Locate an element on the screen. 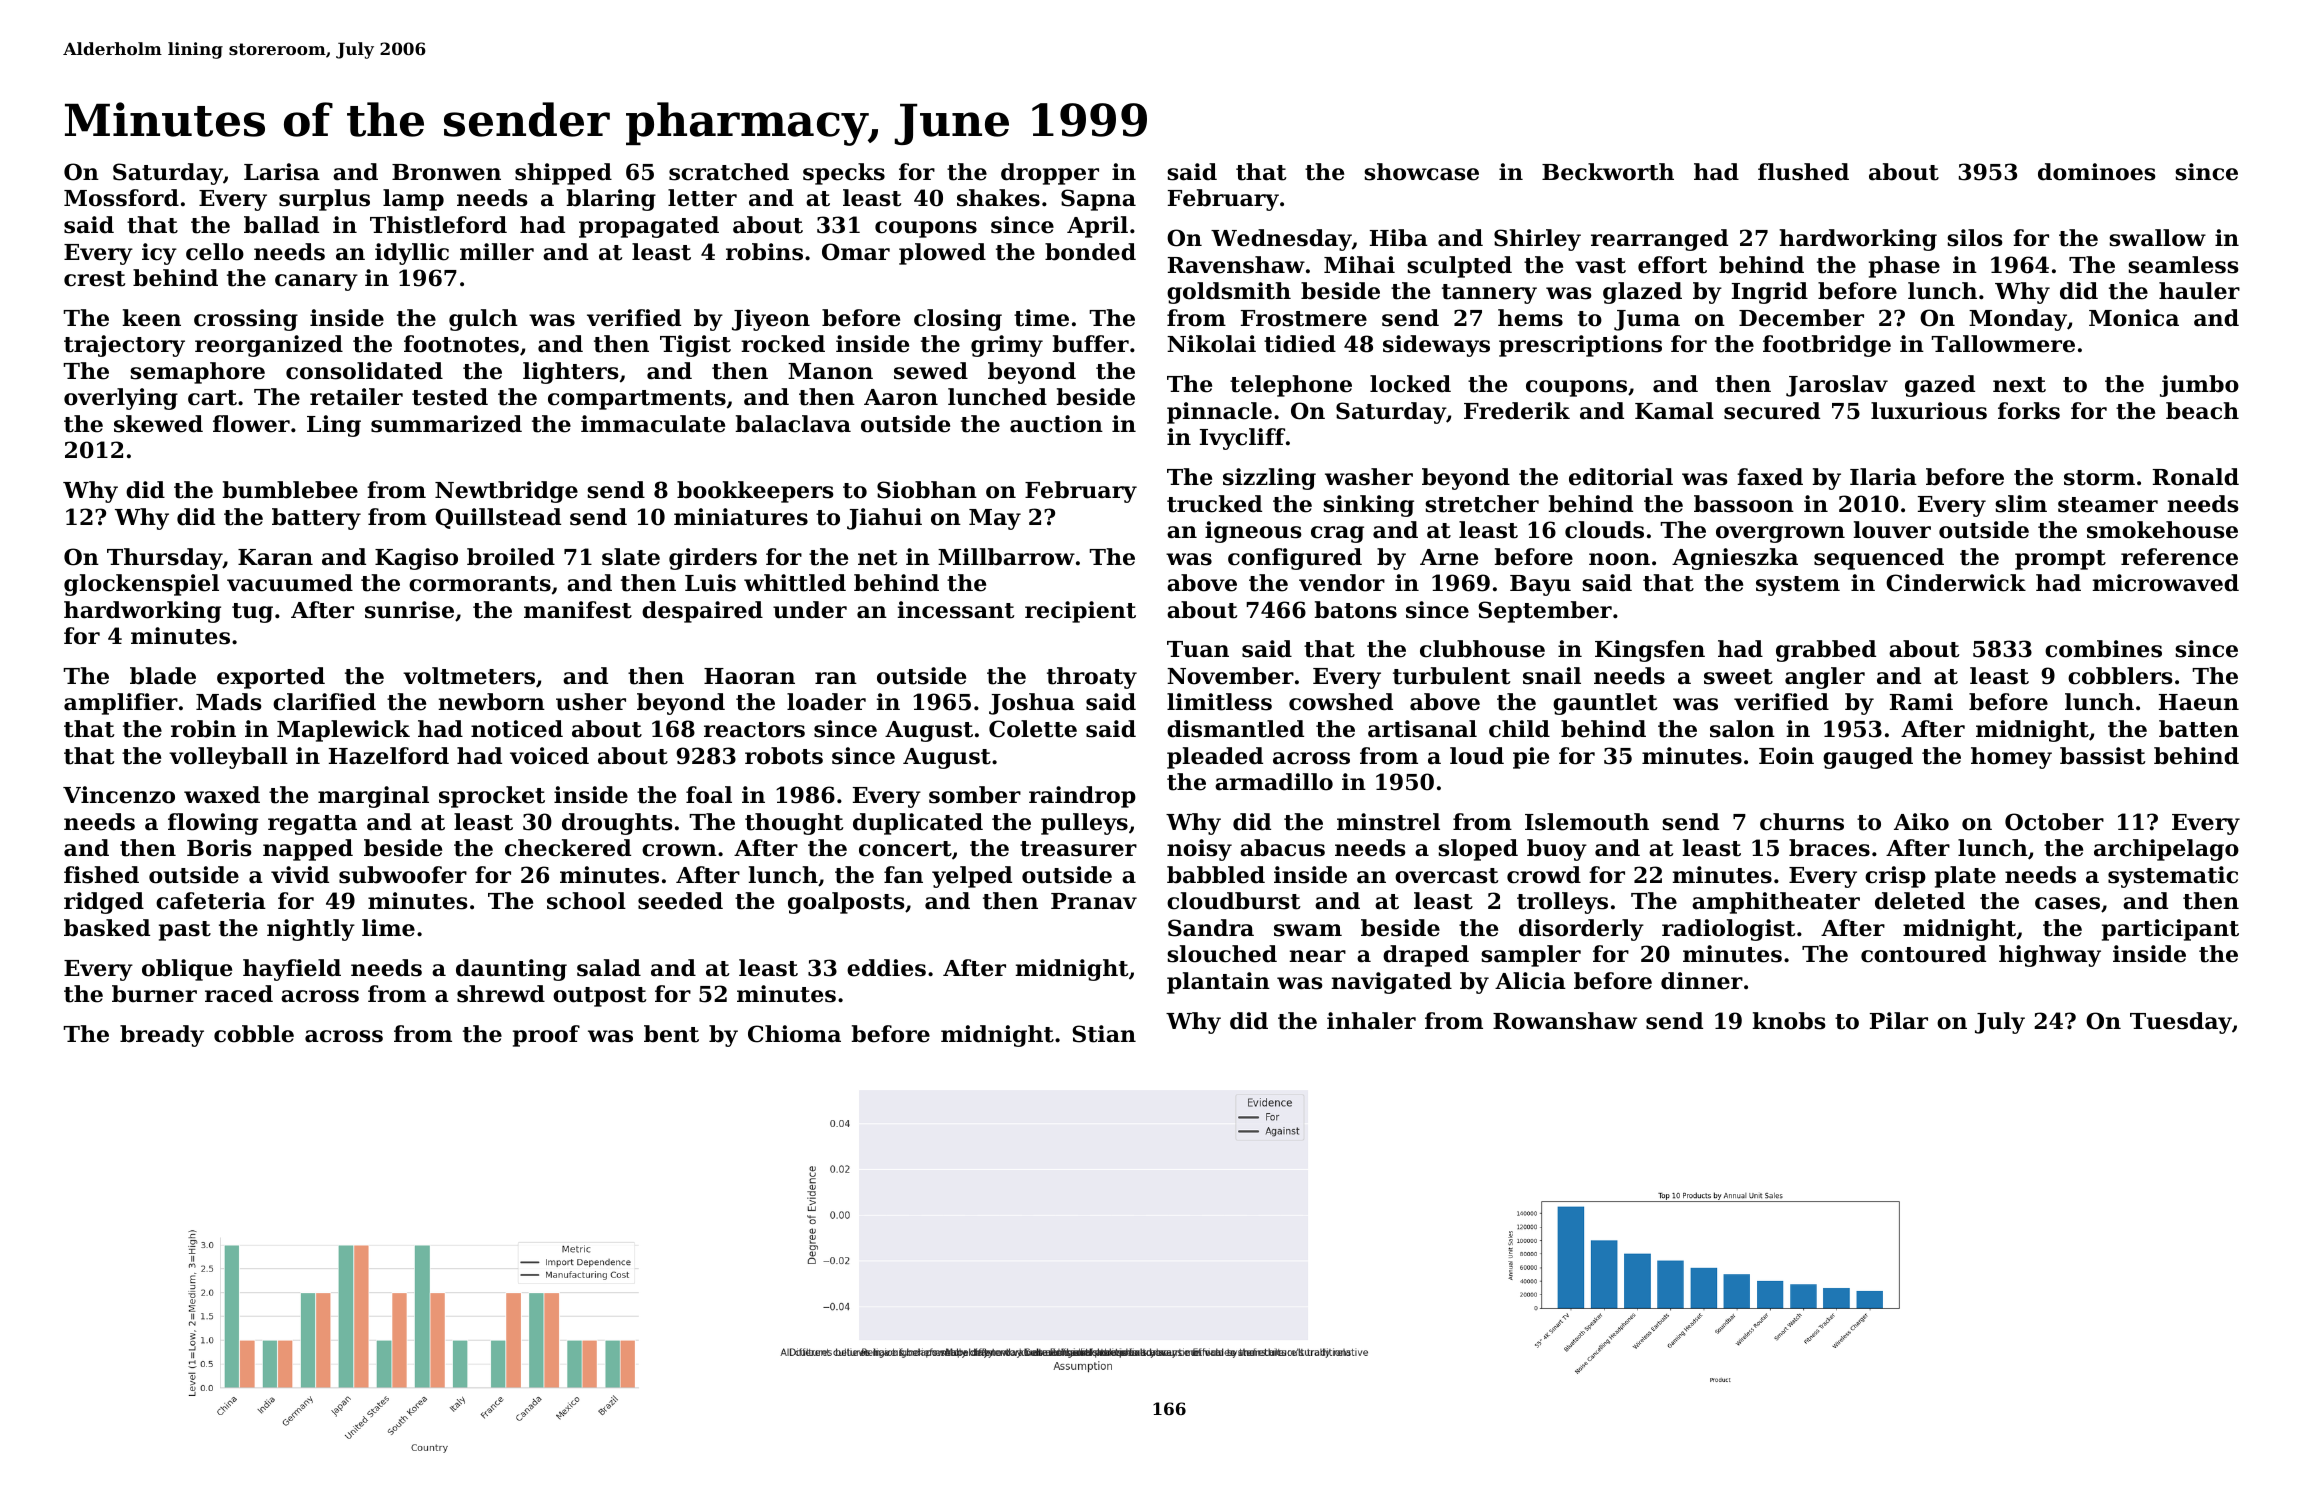 Image resolution: width=2303 pixels, height=1490 pixels. Tuan is located at coordinates (1198, 649).
